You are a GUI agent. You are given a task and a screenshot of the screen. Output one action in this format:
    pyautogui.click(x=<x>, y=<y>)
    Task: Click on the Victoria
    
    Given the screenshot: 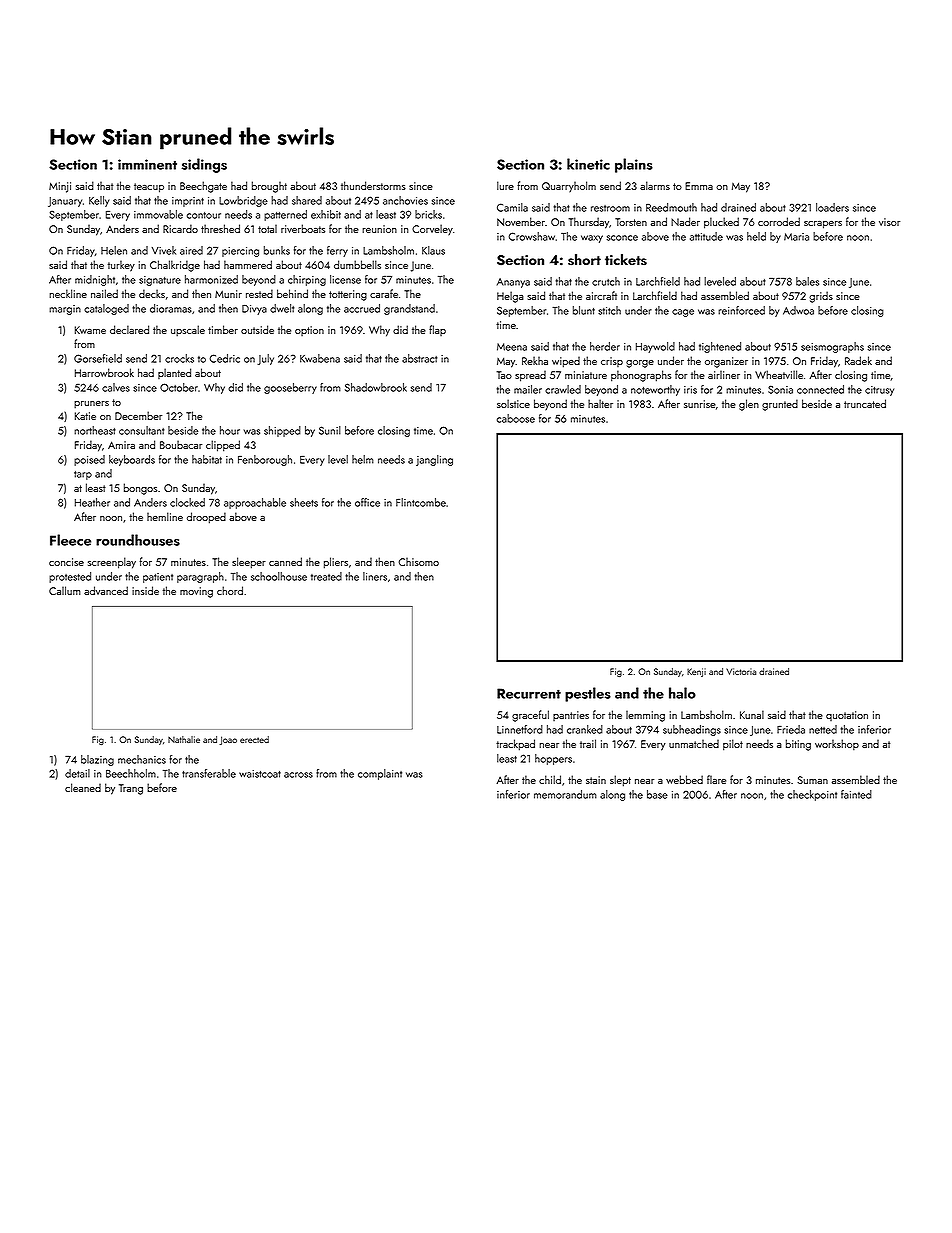 What is the action you would take?
    pyautogui.click(x=741, y=671)
